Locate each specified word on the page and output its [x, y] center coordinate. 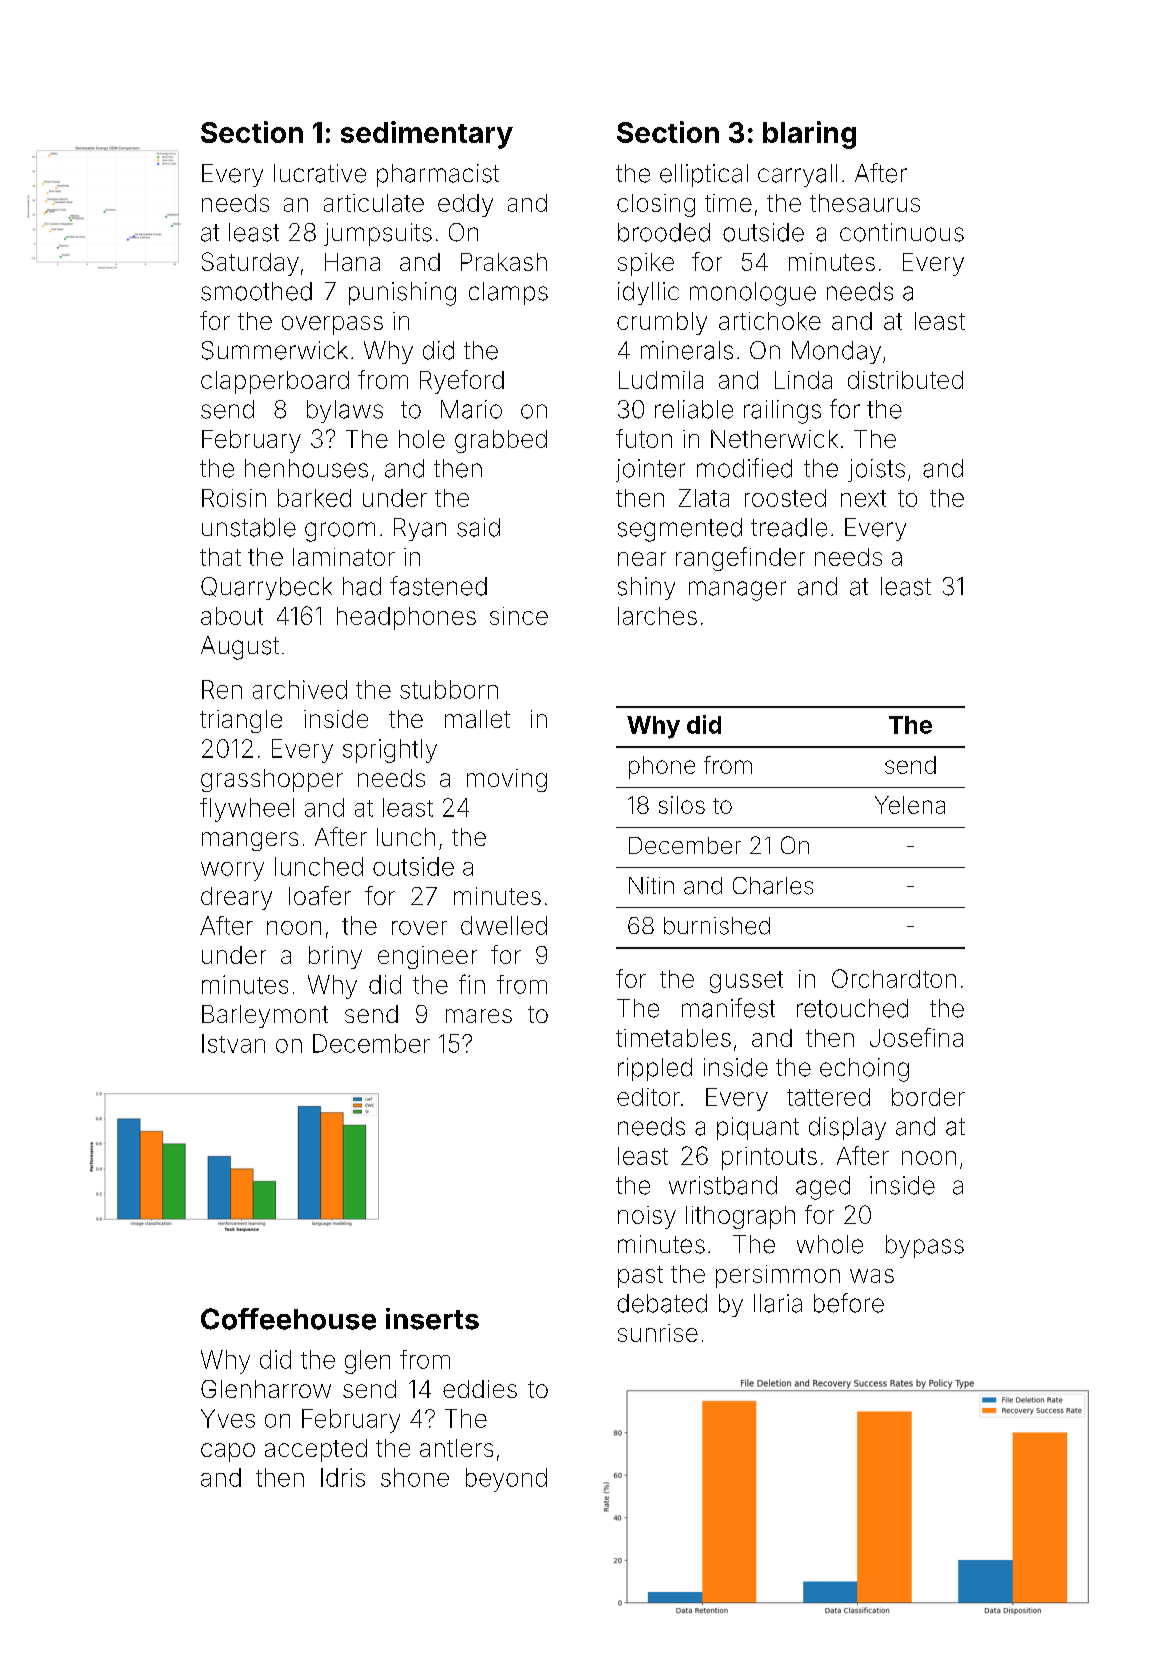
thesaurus [865, 203]
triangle [241, 721]
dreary [236, 898]
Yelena [910, 805]
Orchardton [894, 978]
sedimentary [427, 135]
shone [415, 1477]
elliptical [704, 175]
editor [648, 1097]
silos [682, 805]
